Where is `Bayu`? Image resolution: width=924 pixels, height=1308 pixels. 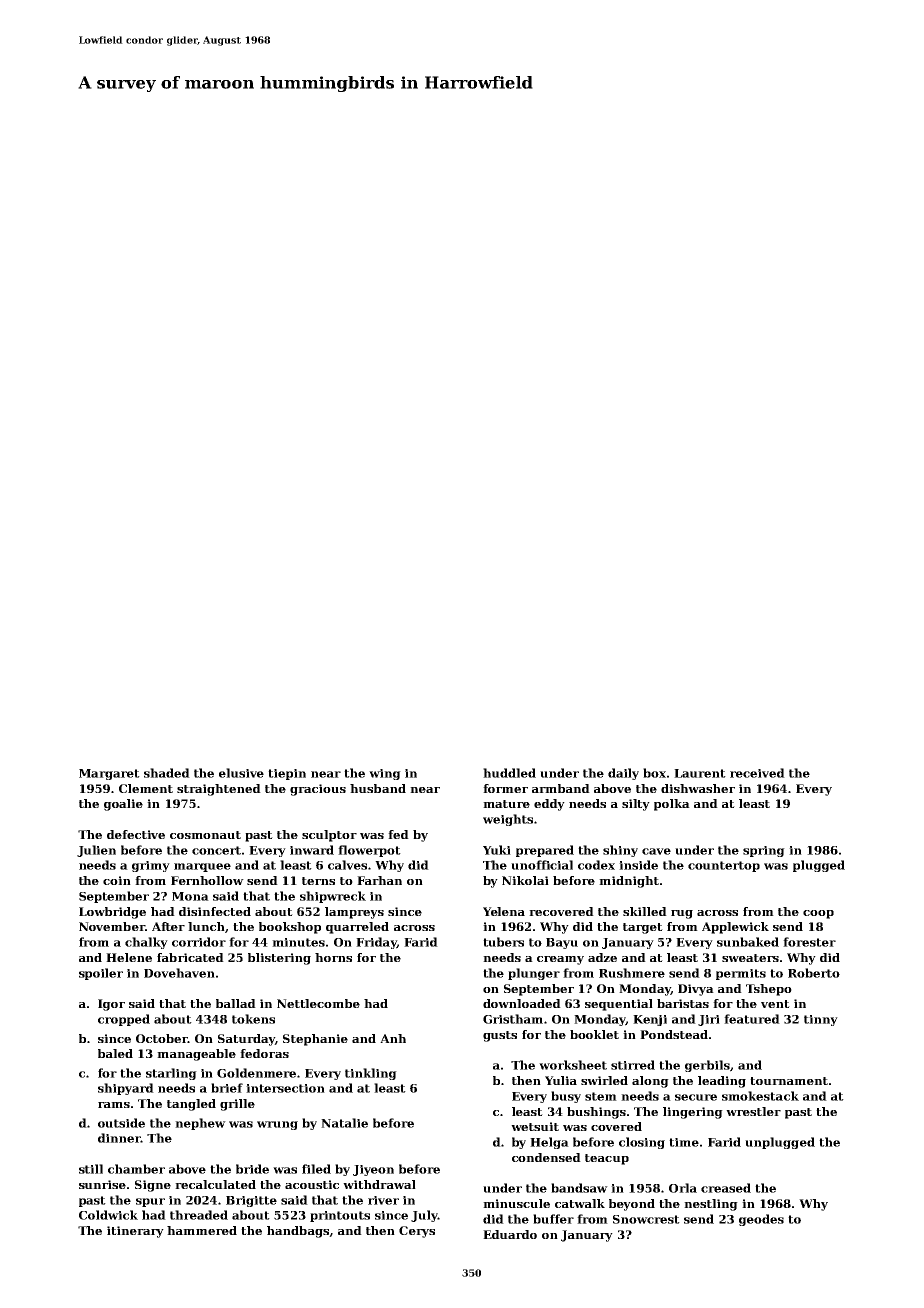 Bayu is located at coordinates (562, 943).
